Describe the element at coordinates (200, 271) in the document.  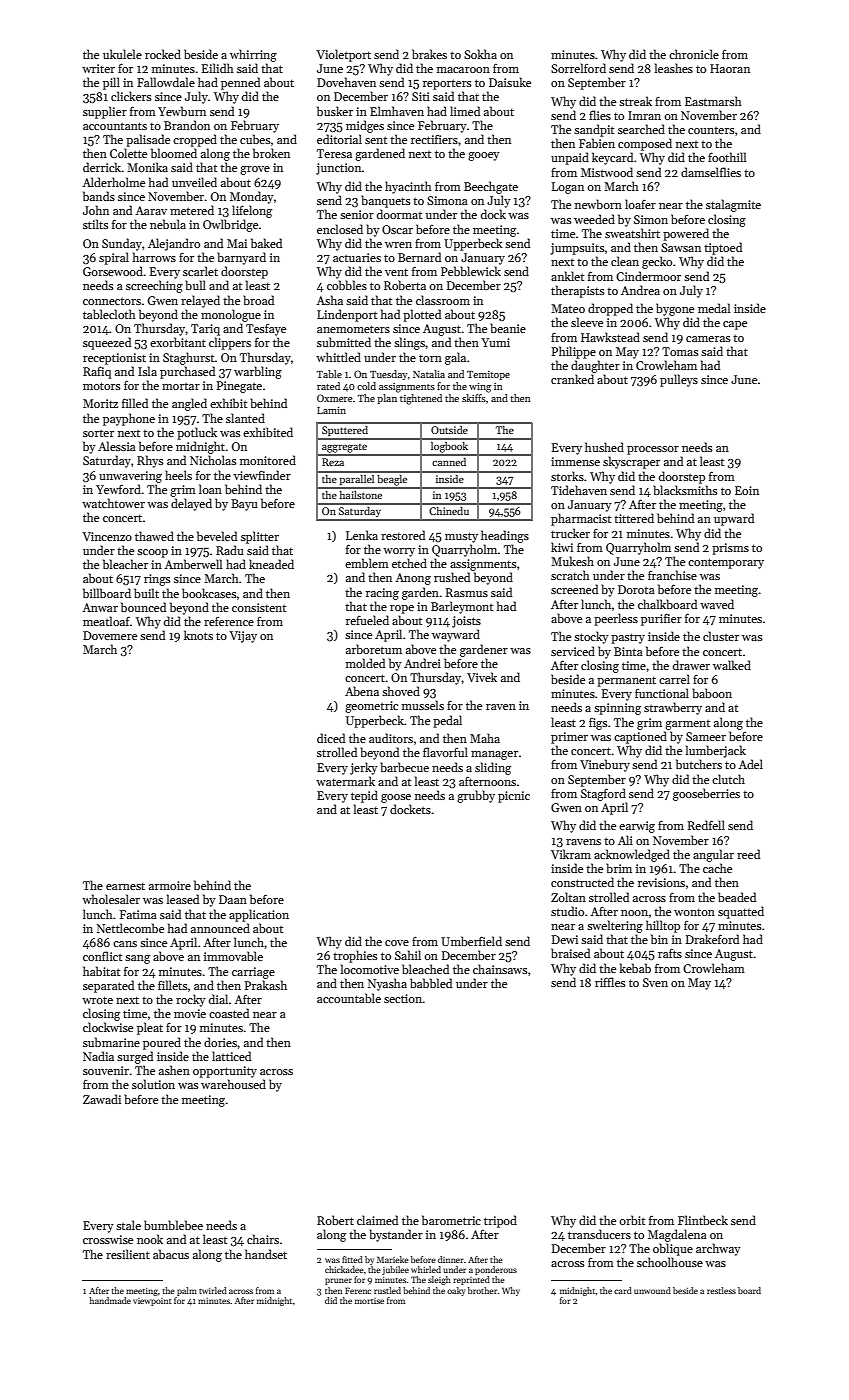
I see `scarlet` at that location.
